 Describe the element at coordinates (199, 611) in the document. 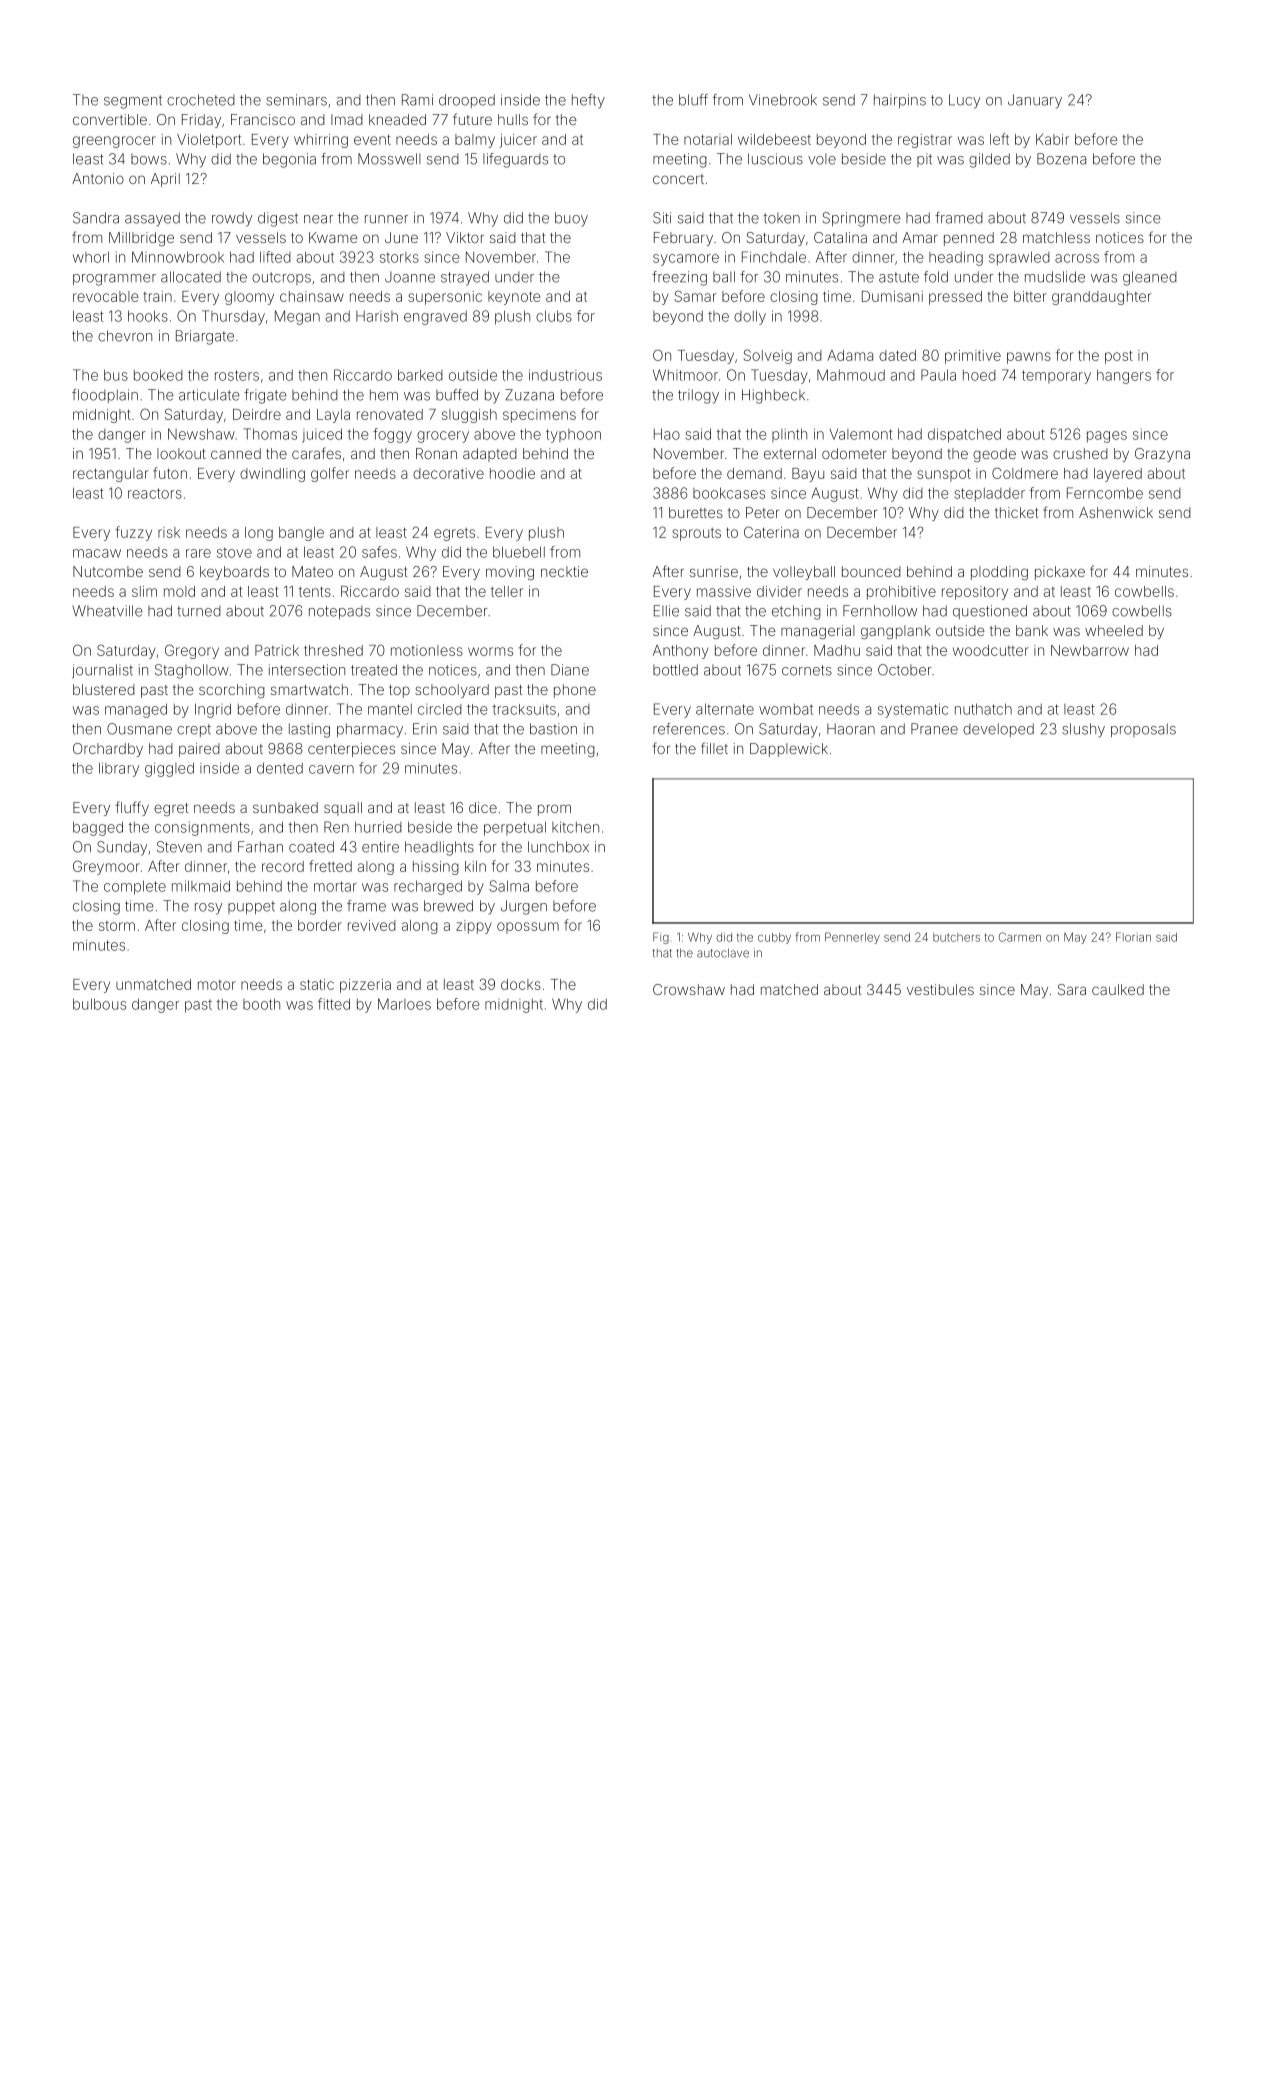

I see `turned` at that location.
